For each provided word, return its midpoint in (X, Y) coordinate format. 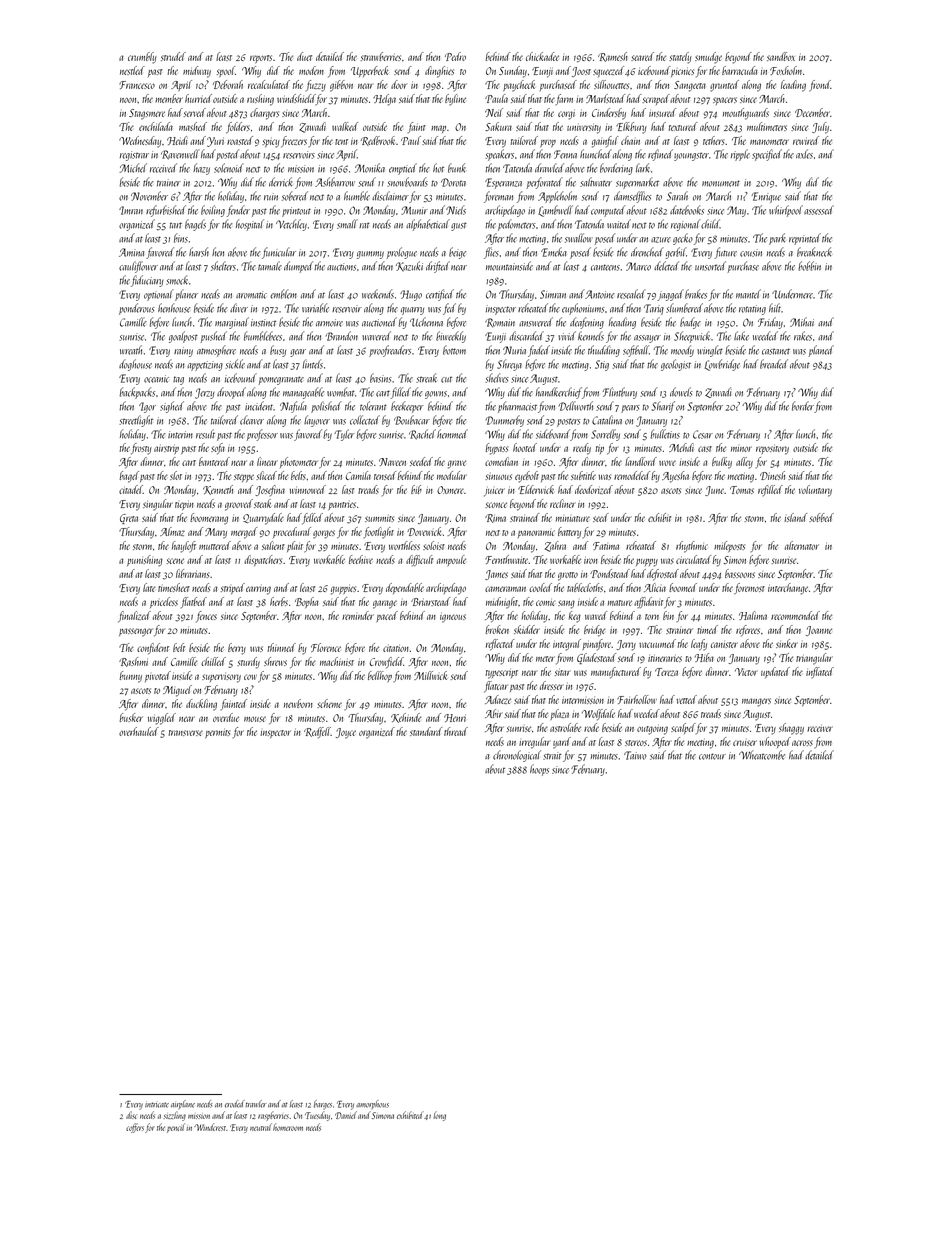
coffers (135, 1128)
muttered (215, 545)
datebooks (687, 210)
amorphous (372, 1104)
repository (772, 449)
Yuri (215, 142)
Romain (500, 323)
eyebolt (527, 477)
